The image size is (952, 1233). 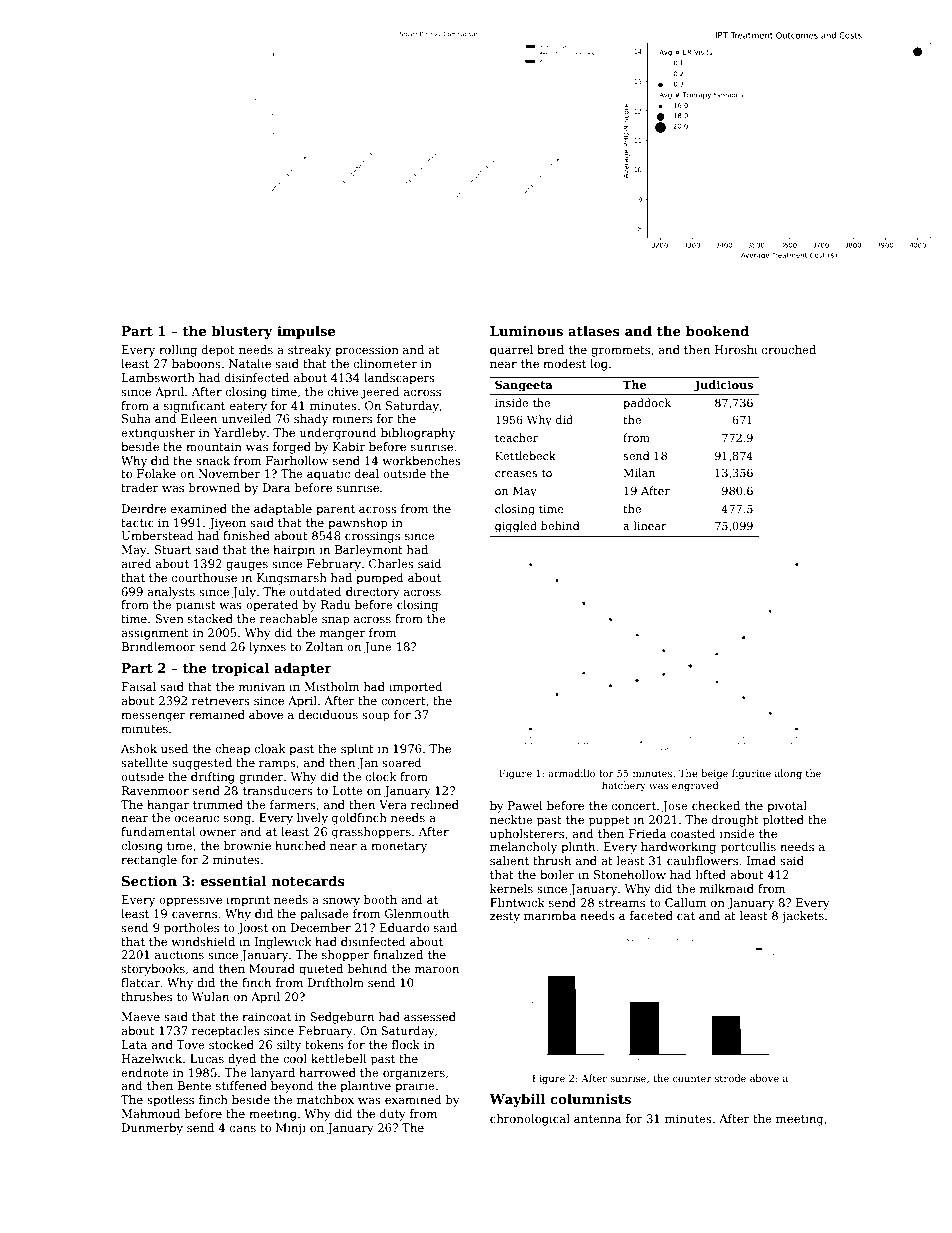 What do you see at coordinates (196, 606) in the image?
I see `pianist` at bounding box center [196, 606].
